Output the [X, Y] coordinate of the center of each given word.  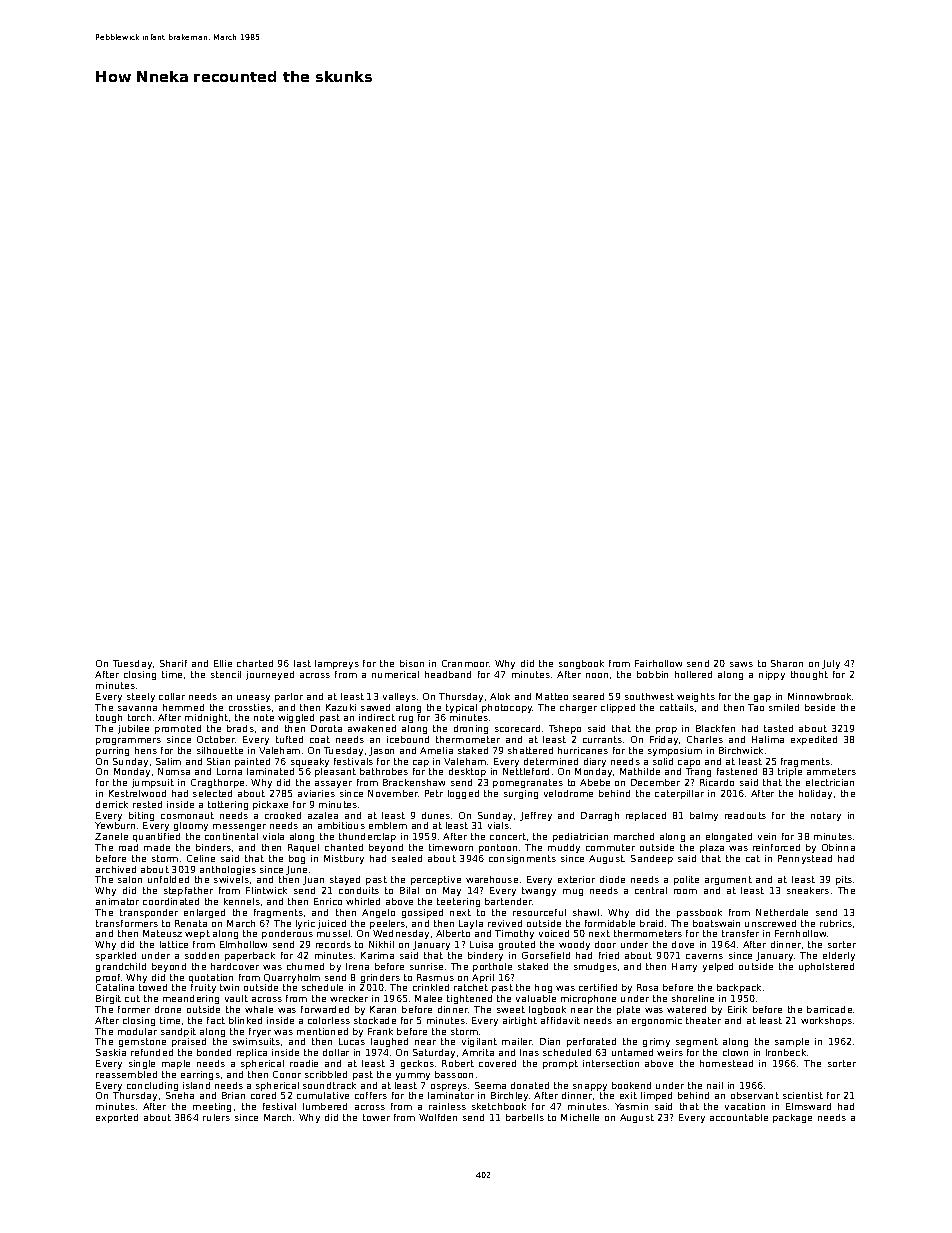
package [792, 1118]
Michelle [580, 1117]
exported [117, 1118]
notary [826, 816]
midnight [206, 718]
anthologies [228, 870]
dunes [436, 815]
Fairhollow [658, 663]
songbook [581, 664]
